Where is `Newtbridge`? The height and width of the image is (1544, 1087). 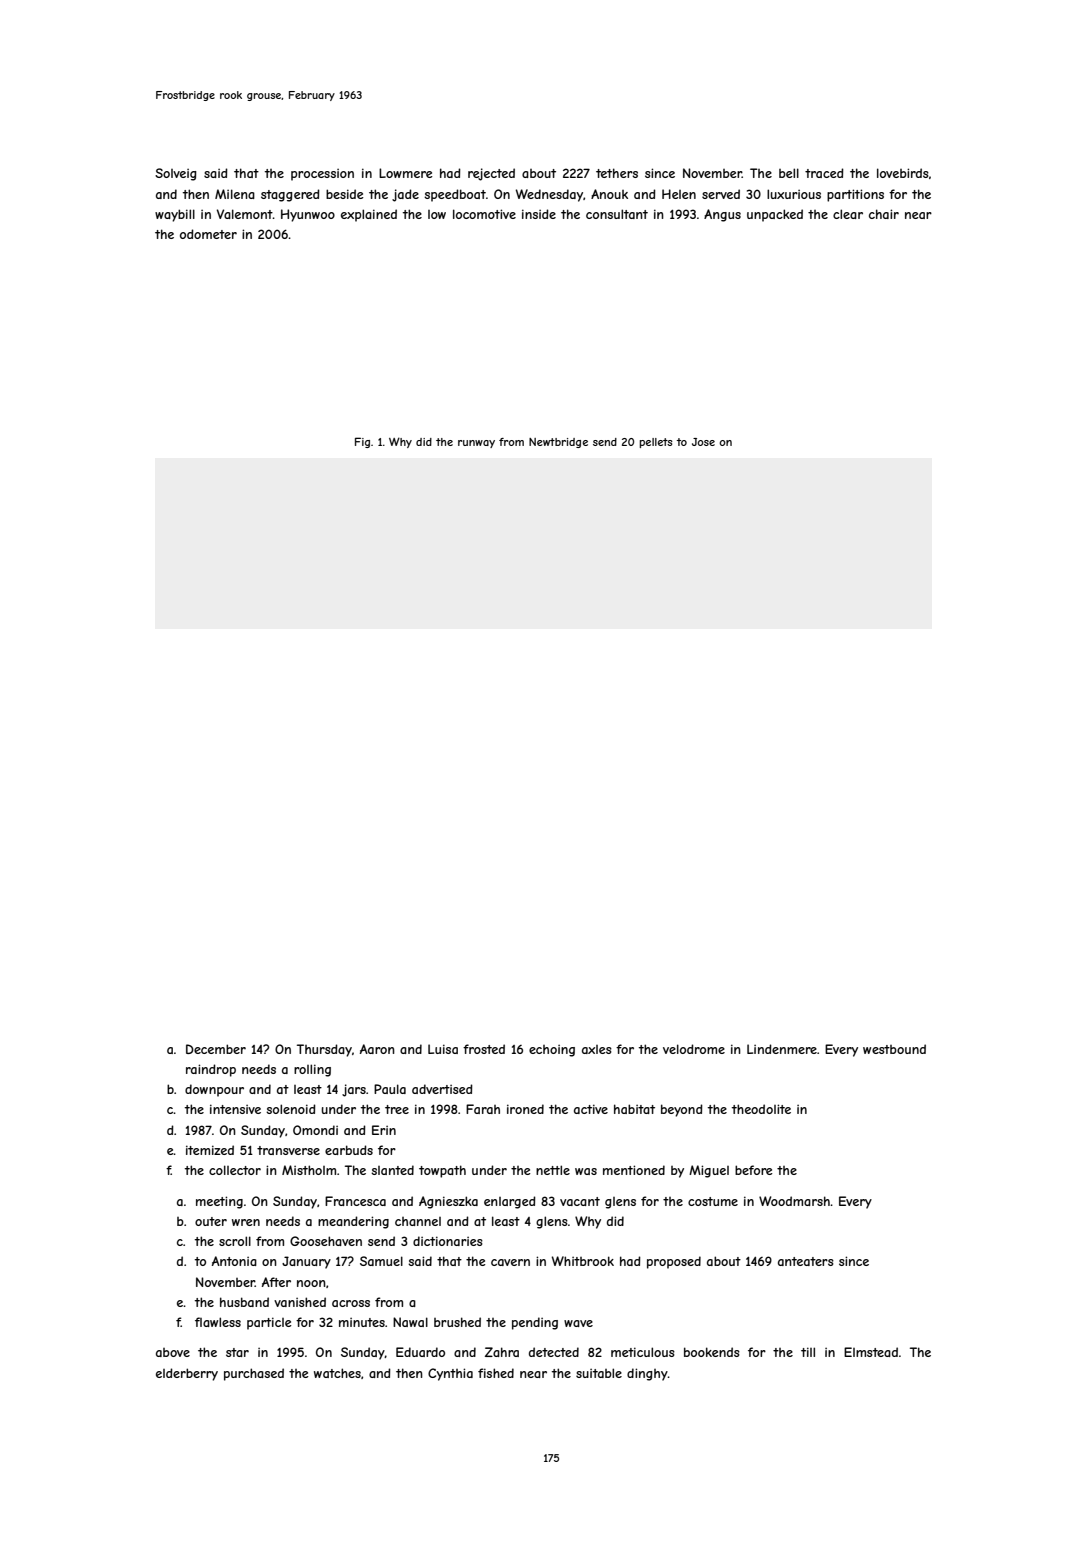
Newtbridge is located at coordinates (558, 443).
